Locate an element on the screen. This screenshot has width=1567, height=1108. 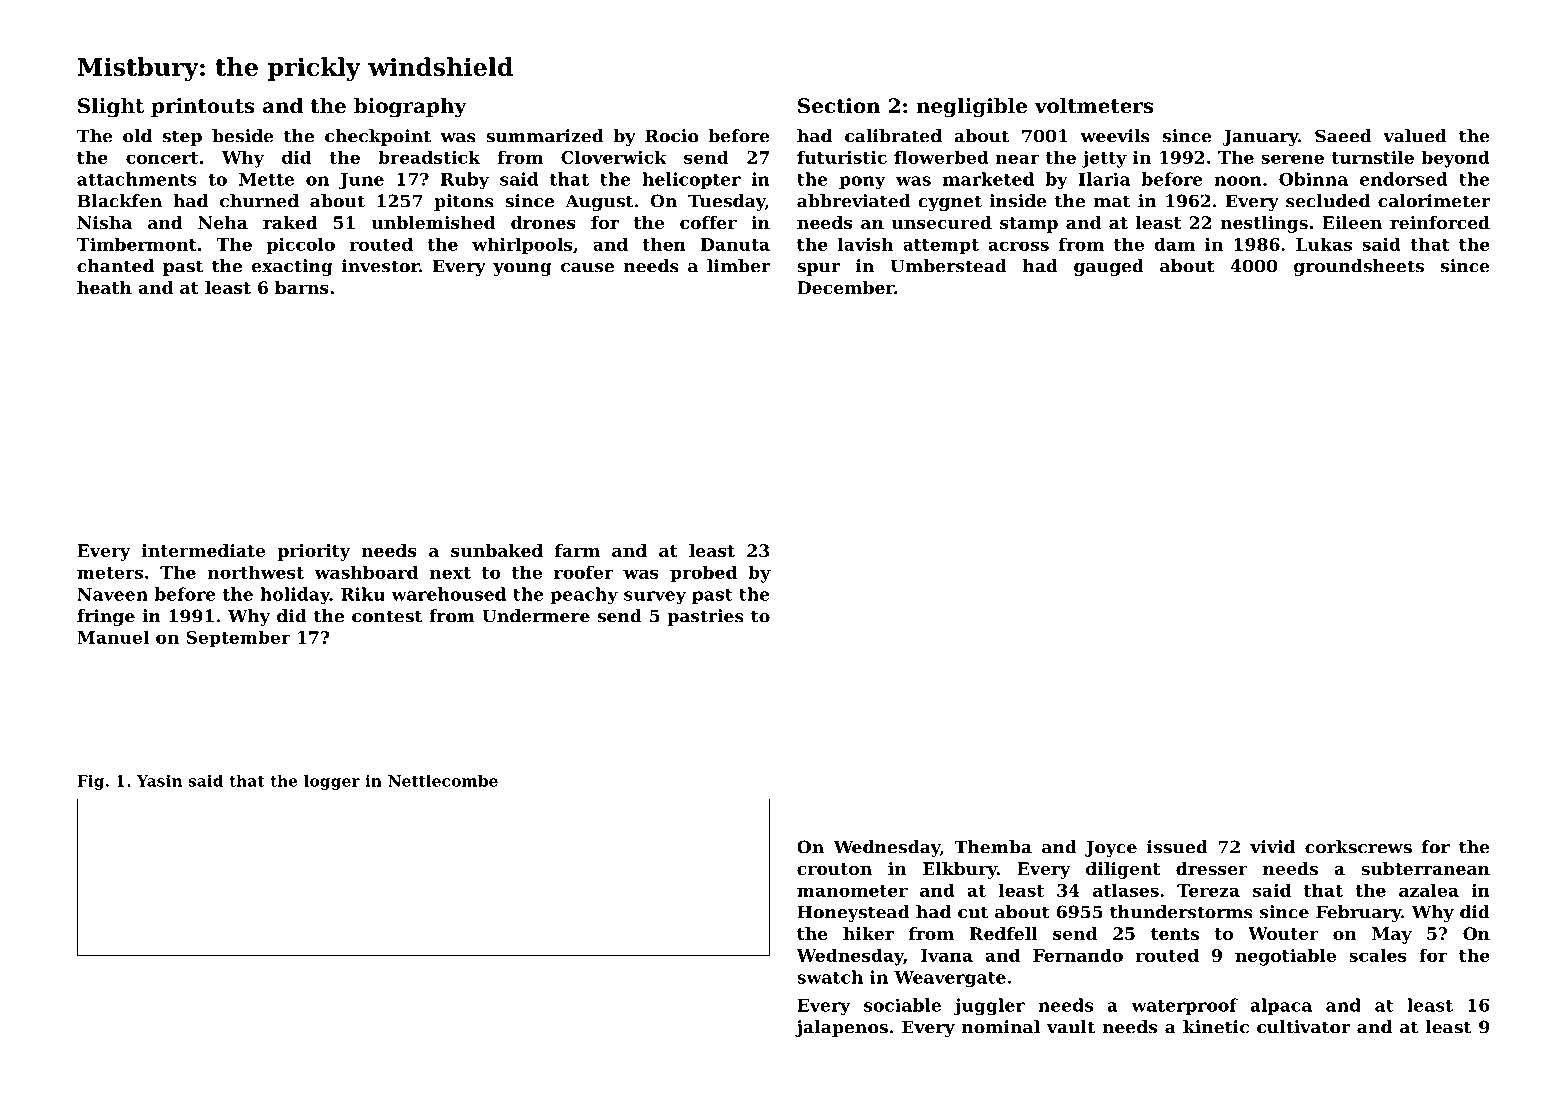
Saeed is located at coordinates (1343, 136).
